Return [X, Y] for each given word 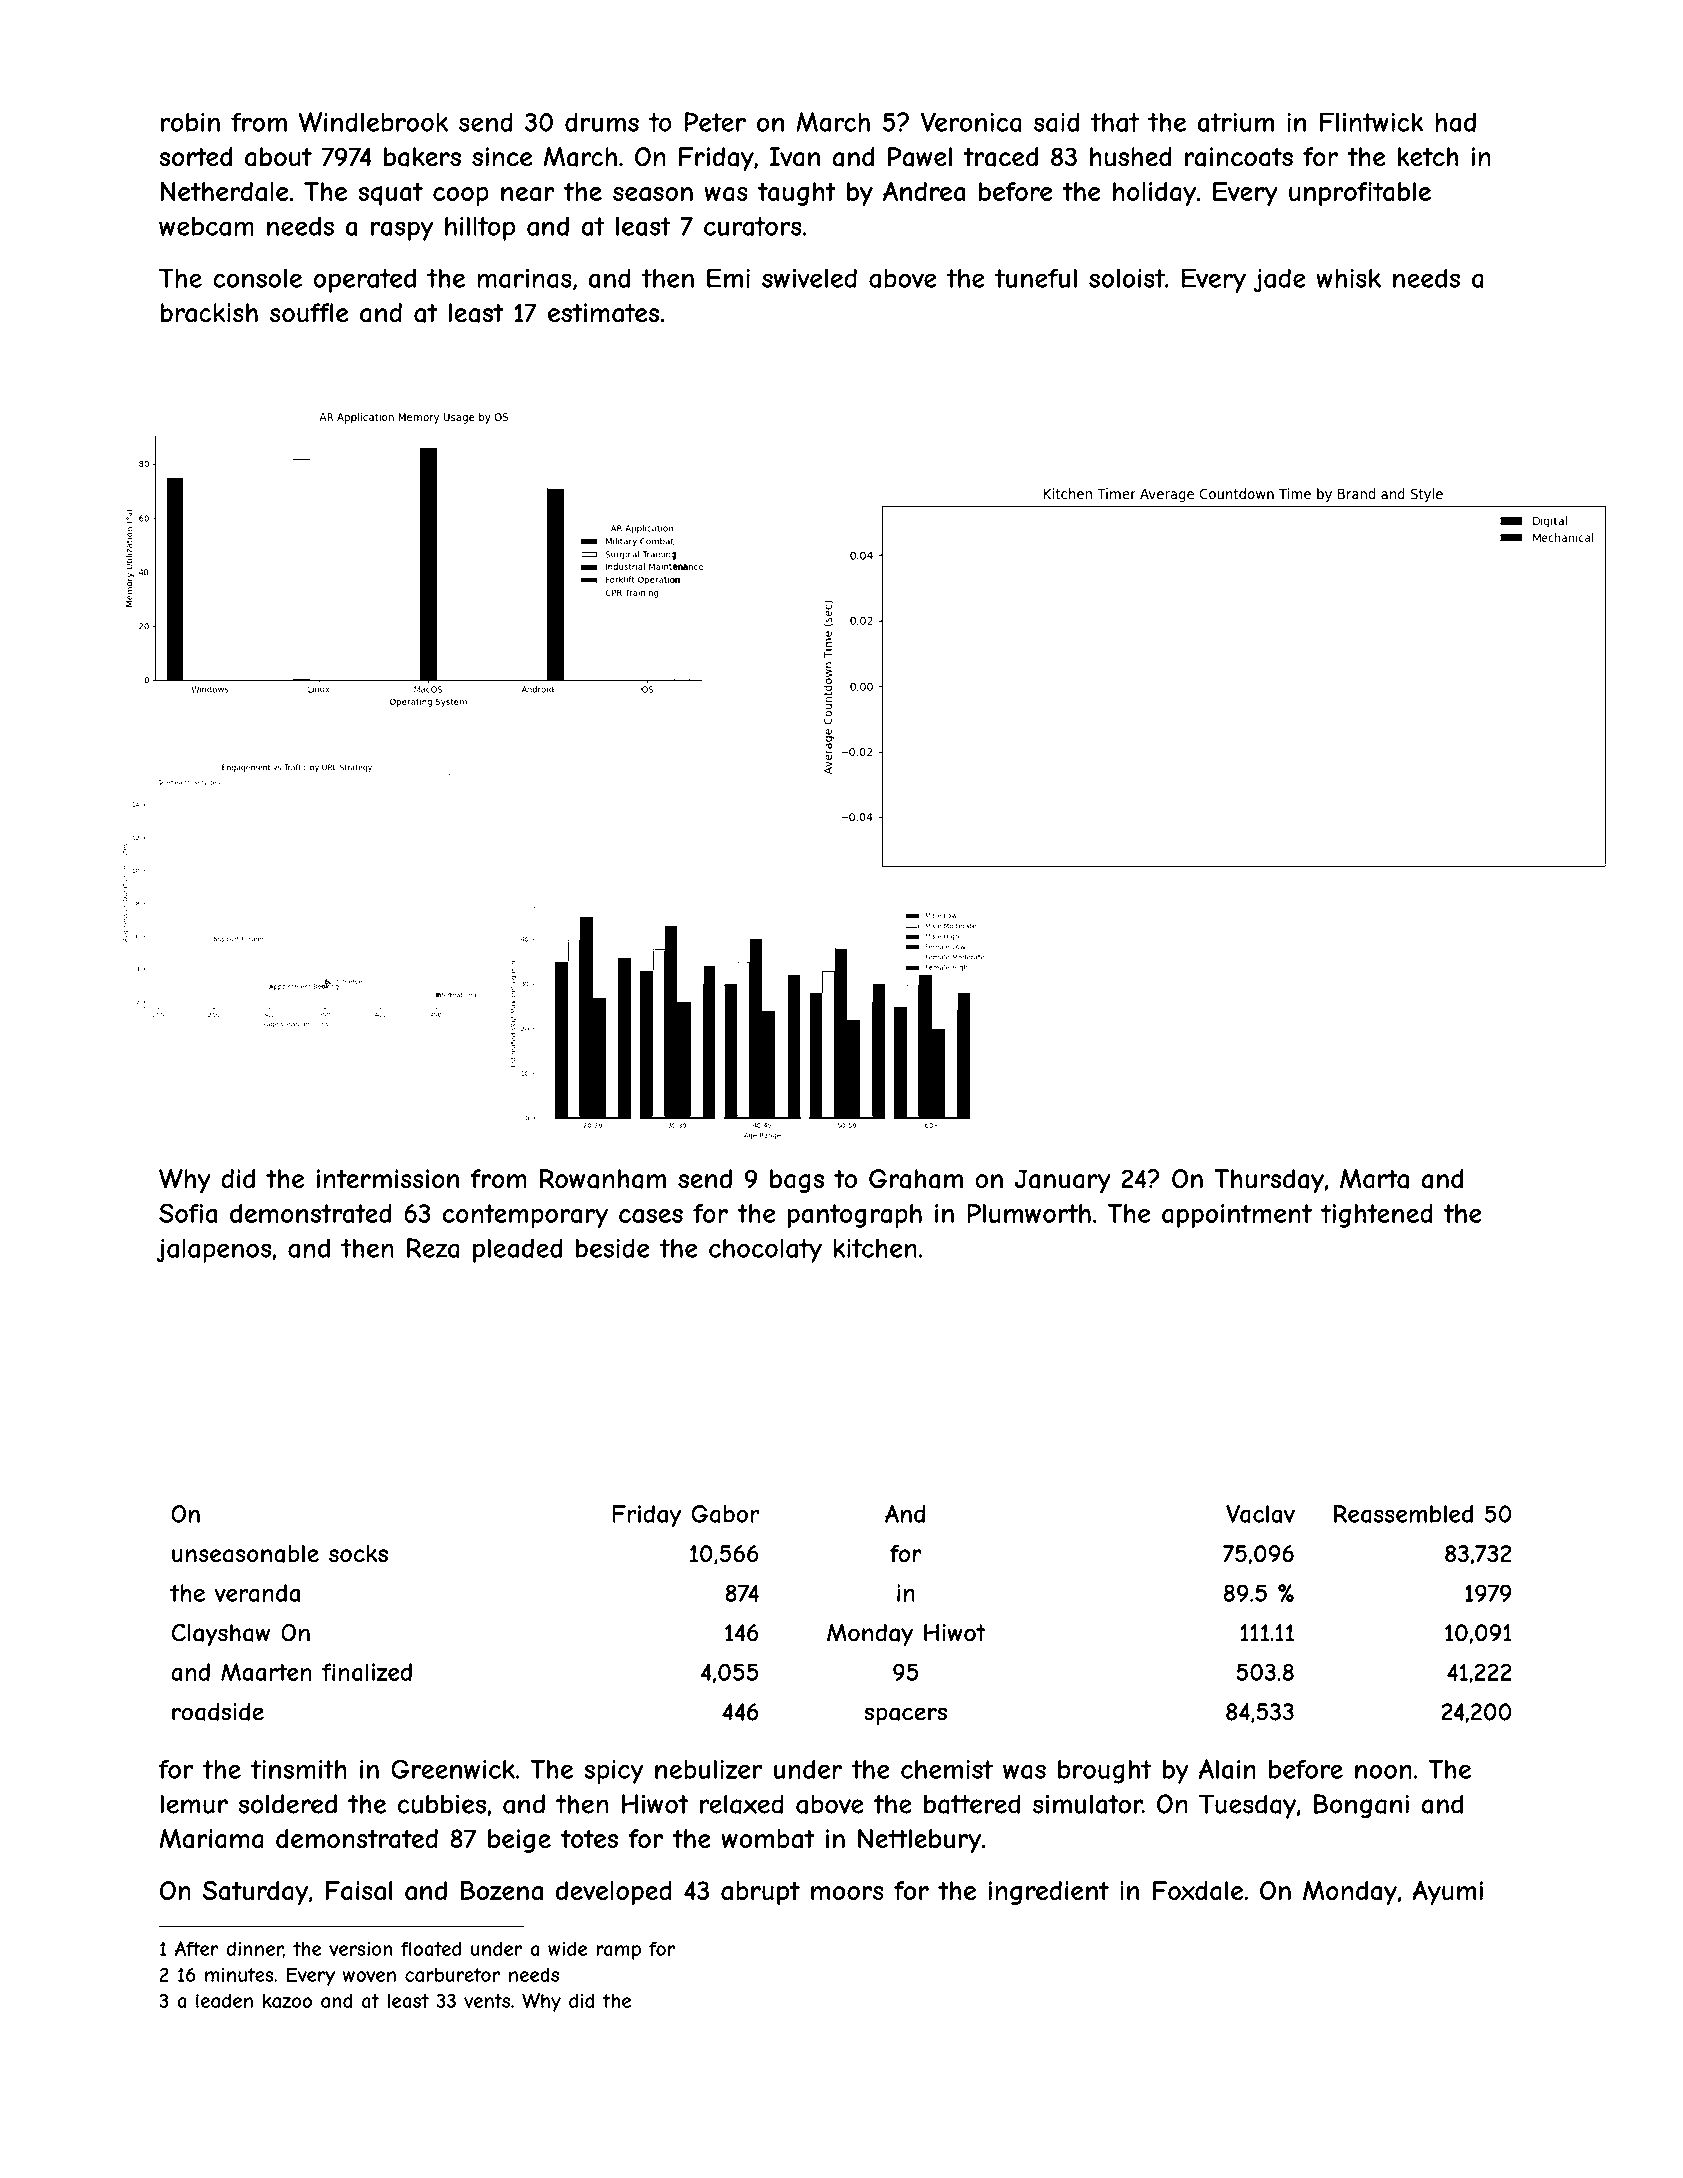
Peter [715, 122]
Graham [916, 1179]
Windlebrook [373, 122]
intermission [388, 1179]
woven [369, 1976]
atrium [1236, 122]
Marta [1374, 1179]
